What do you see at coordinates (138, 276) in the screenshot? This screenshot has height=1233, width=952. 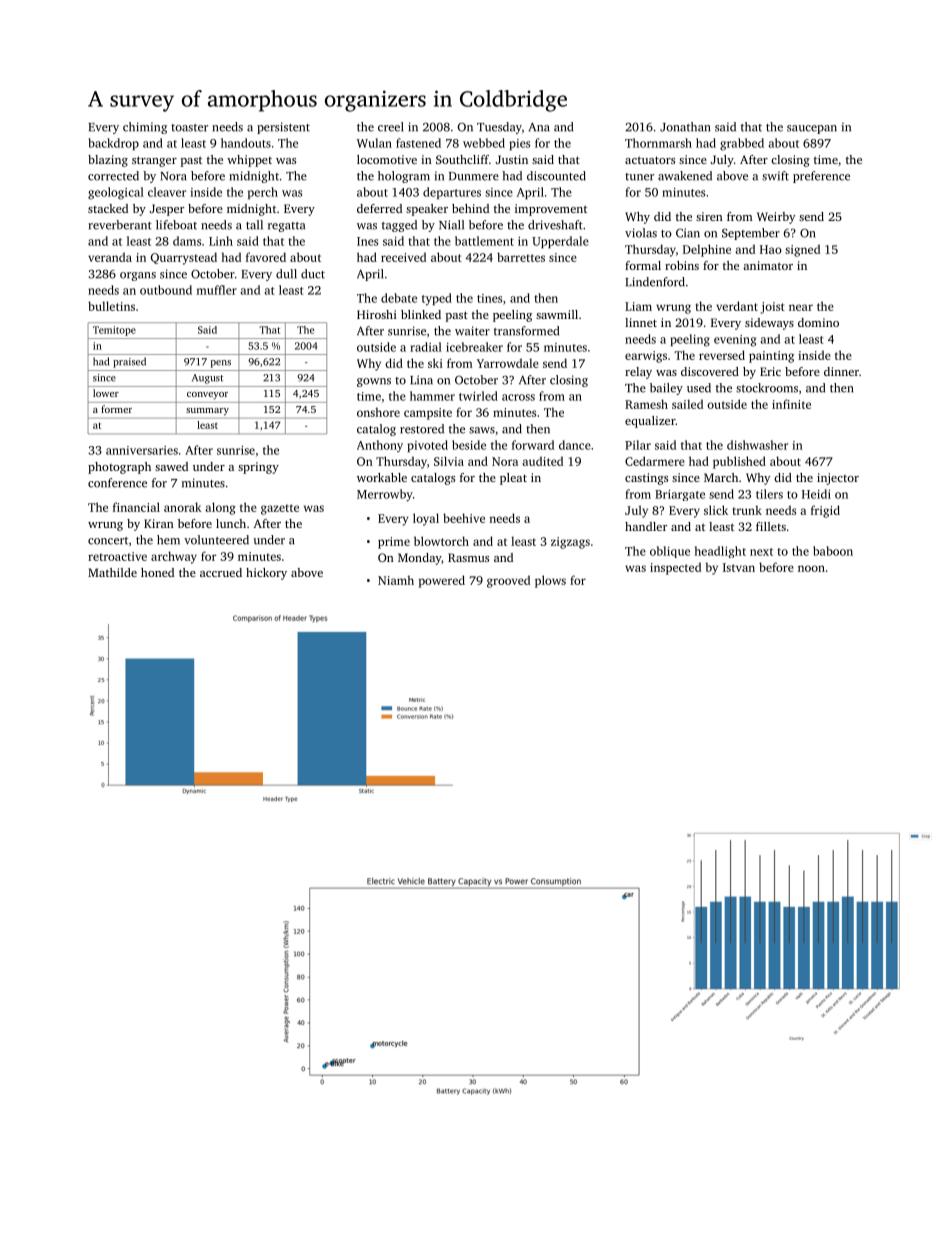 I see `organs` at bounding box center [138, 276].
